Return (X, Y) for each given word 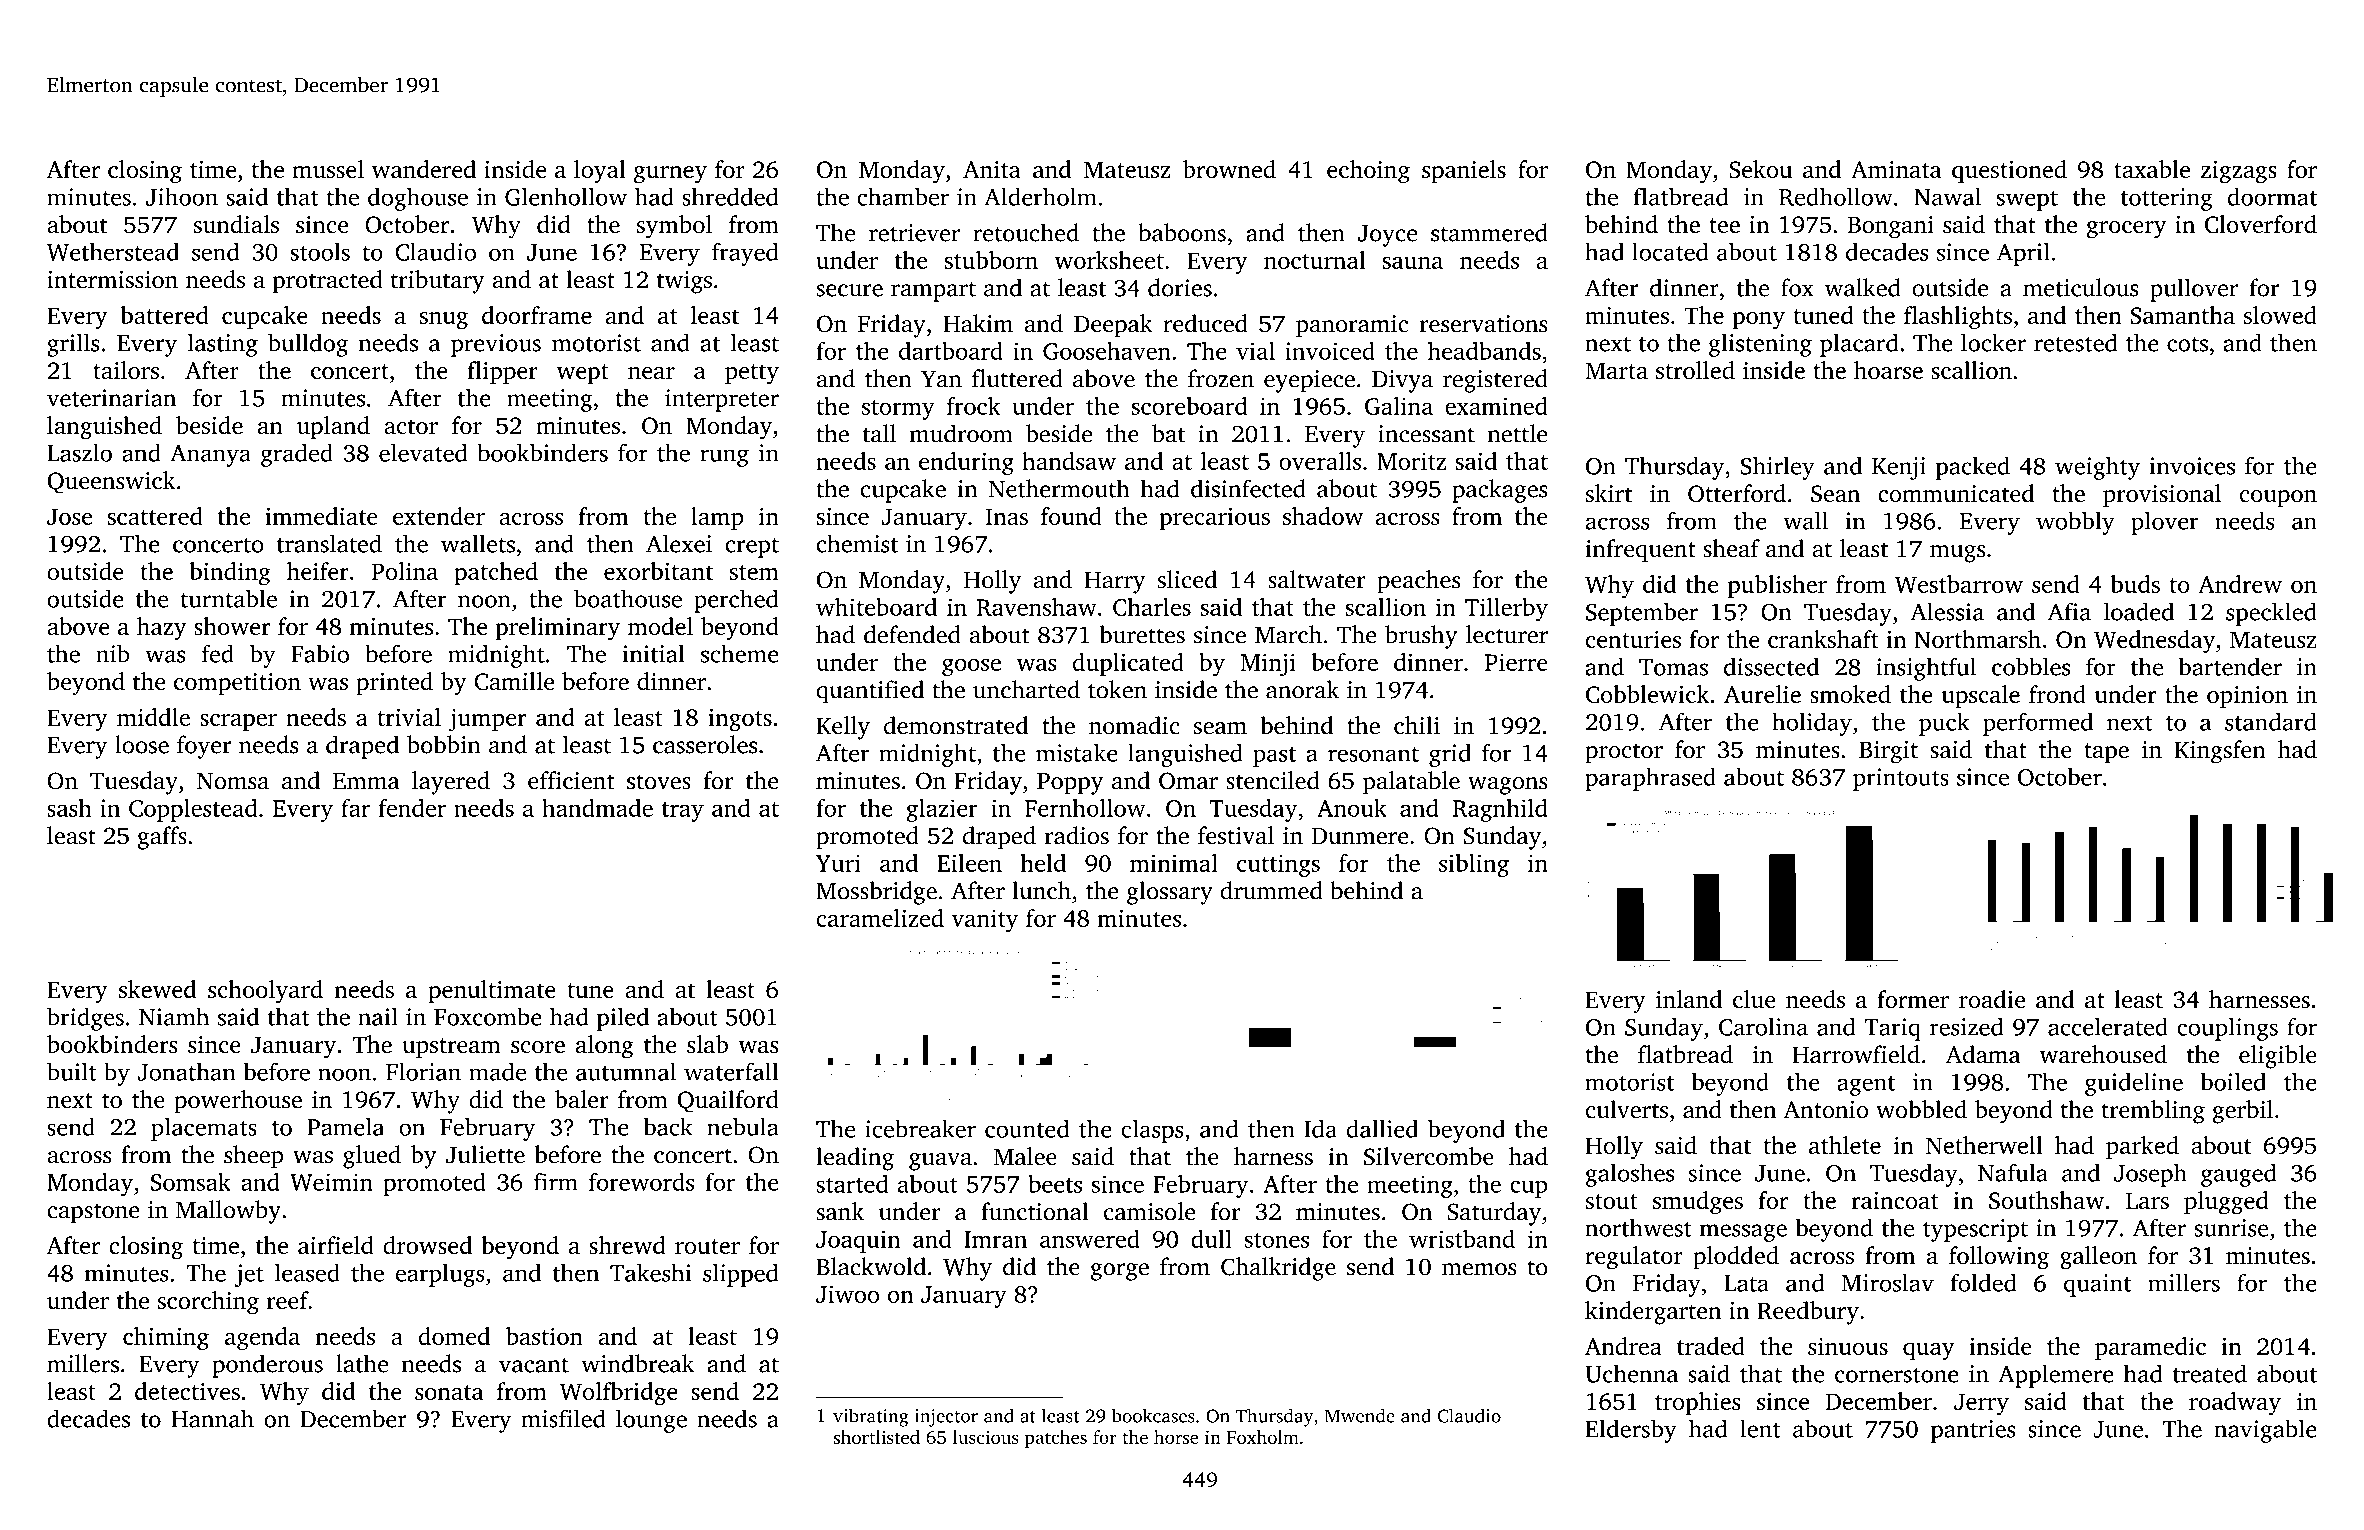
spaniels (1464, 171)
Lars (2147, 1200)
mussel (328, 169)
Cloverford (2261, 224)
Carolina (1763, 1026)
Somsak (191, 1182)
